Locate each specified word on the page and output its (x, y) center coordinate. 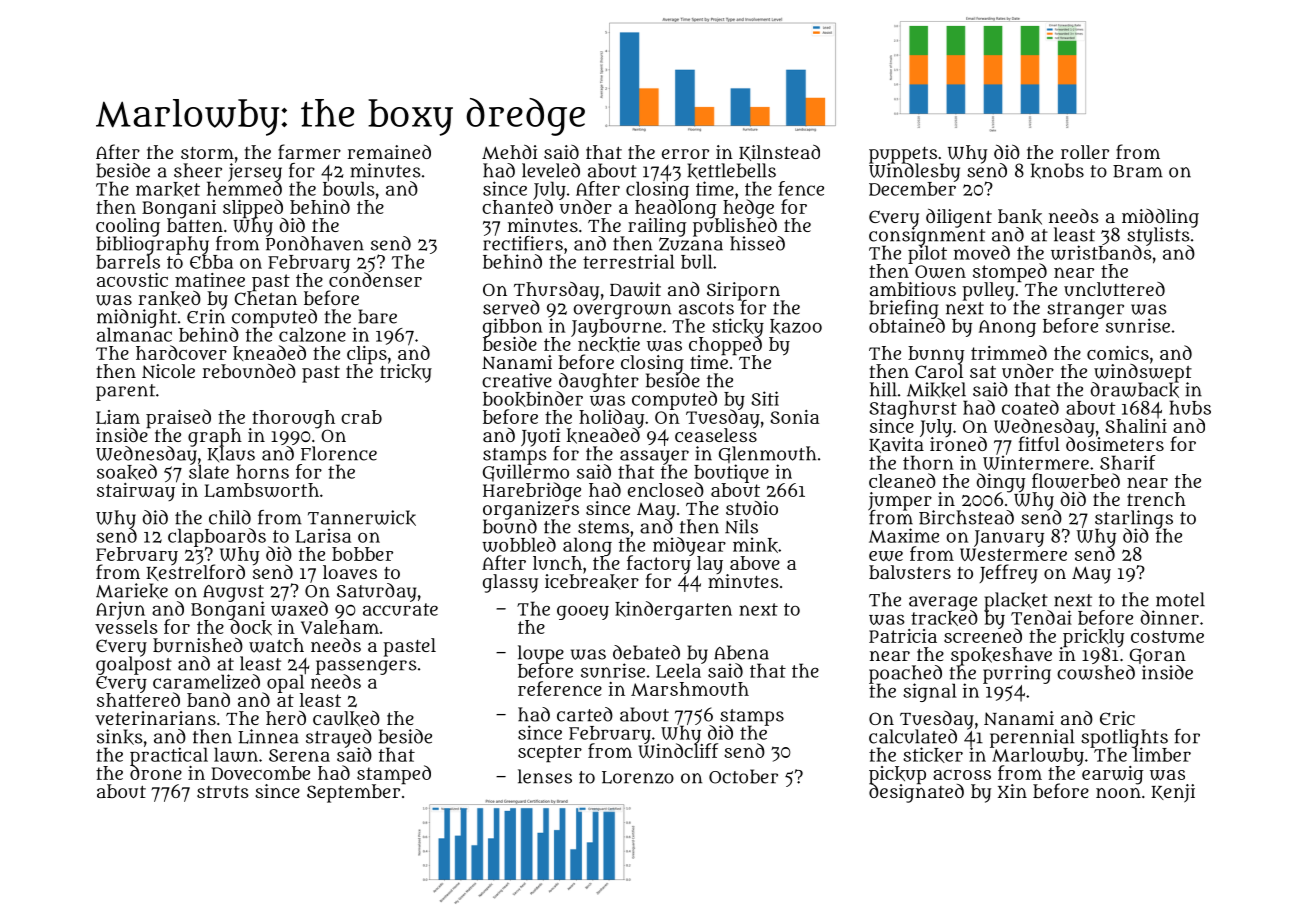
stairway (136, 492)
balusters (910, 572)
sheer (198, 170)
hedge (748, 209)
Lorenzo (638, 777)
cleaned (902, 480)
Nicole (168, 371)
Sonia (794, 417)
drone (156, 773)
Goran (1158, 656)
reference (560, 688)
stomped (1010, 272)
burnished (198, 645)
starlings (1134, 519)
